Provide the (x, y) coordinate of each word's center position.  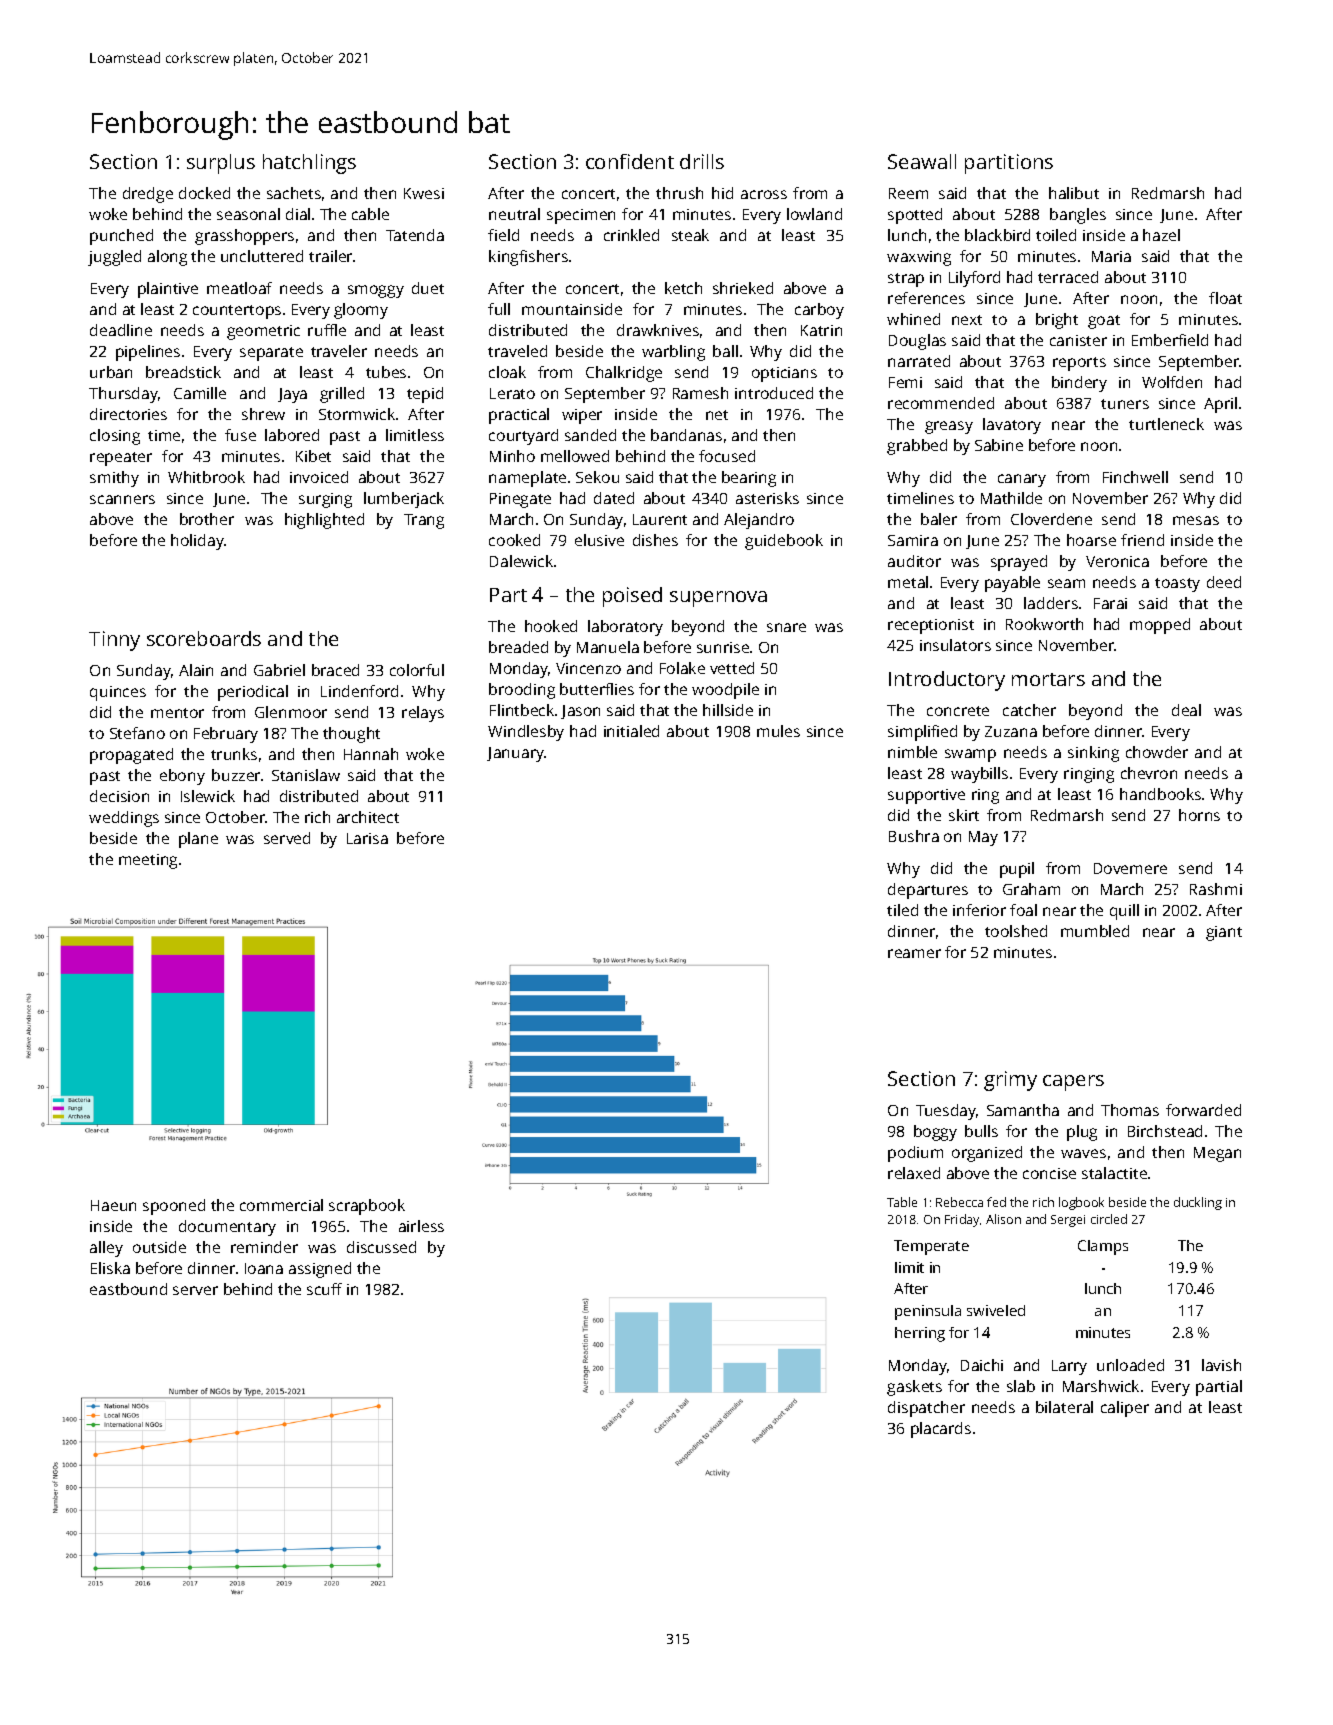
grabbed (917, 447)
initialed (631, 731)
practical (519, 416)
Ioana (264, 1268)
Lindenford (359, 691)
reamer (914, 953)
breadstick (183, 372)
